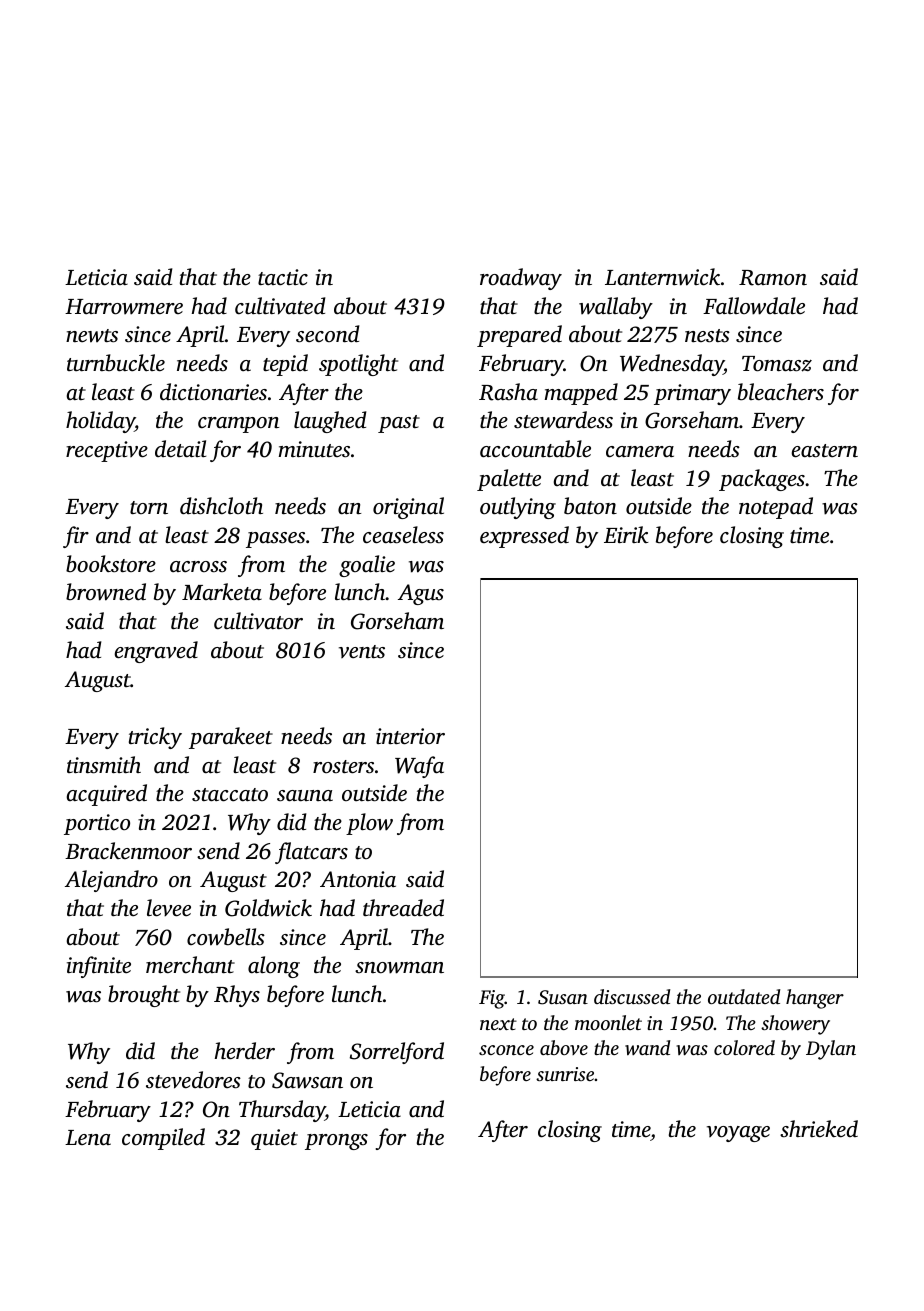 Image resolution: width=924 pixels, height=1311 pixels. I want to click on rosters, so click(343, 767).
